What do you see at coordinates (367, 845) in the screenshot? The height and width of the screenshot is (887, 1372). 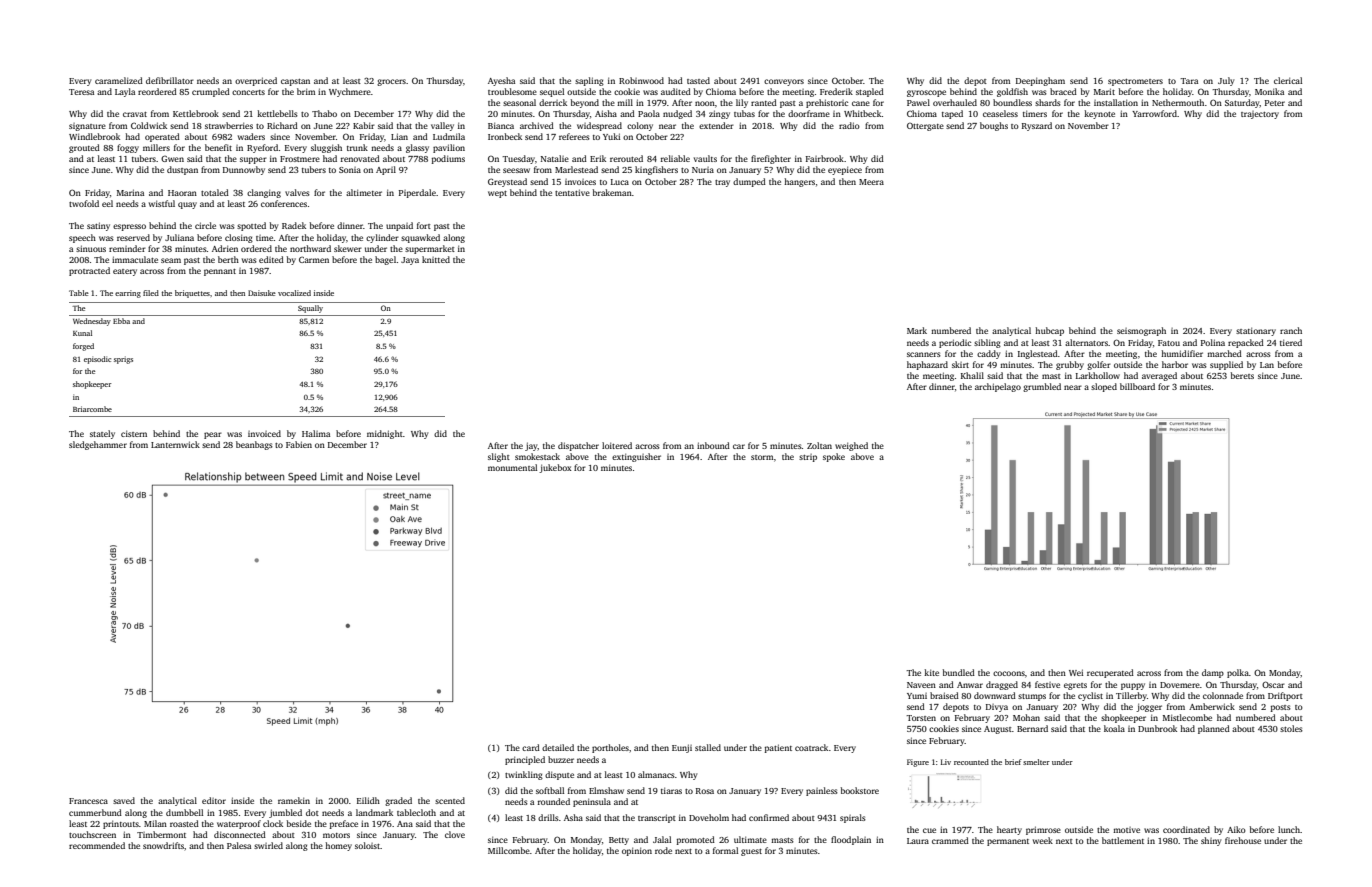 I see `soloist` at bounding box center [367, 845].
